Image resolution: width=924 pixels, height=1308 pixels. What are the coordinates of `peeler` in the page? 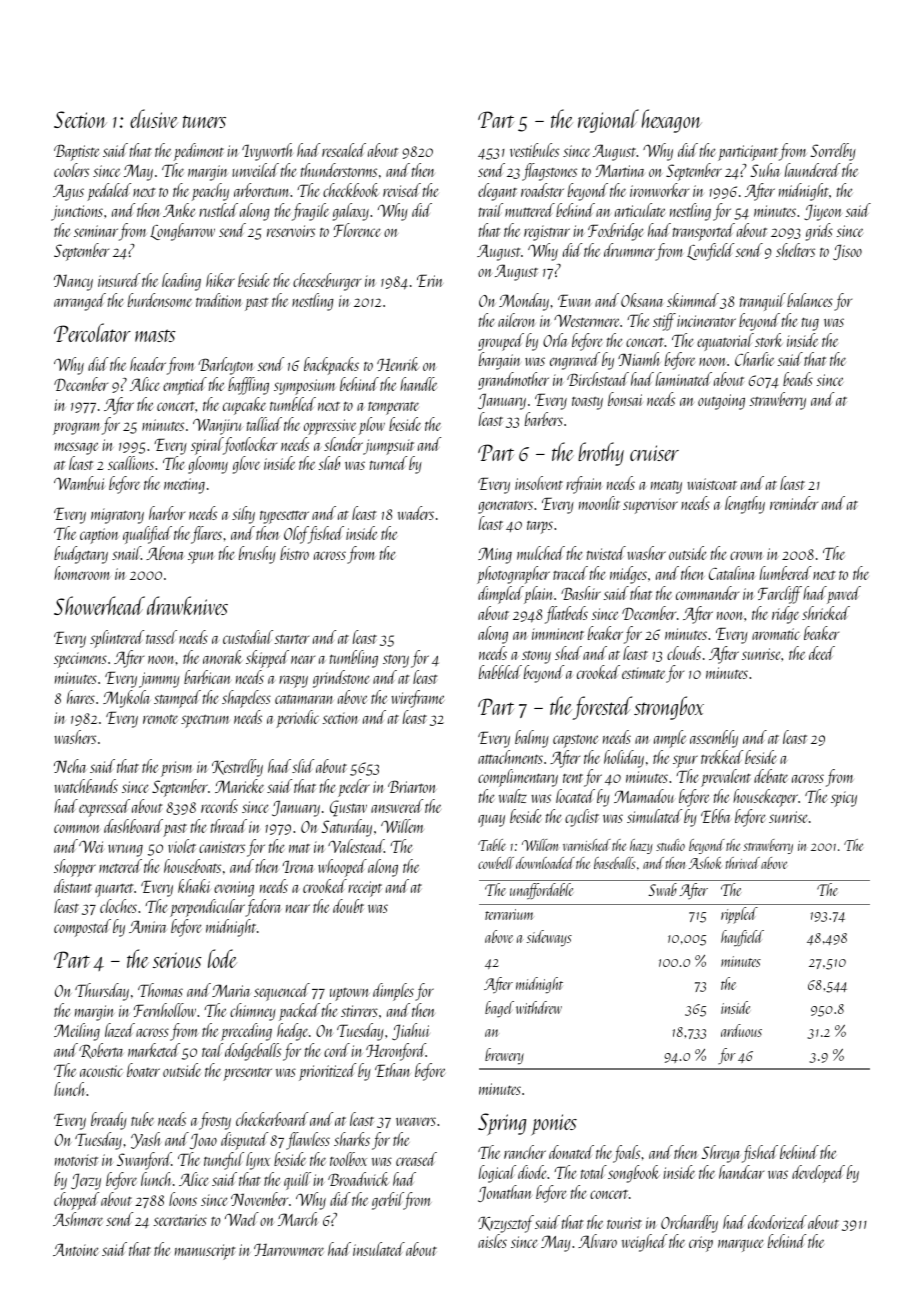 It's located at (354, 788).
